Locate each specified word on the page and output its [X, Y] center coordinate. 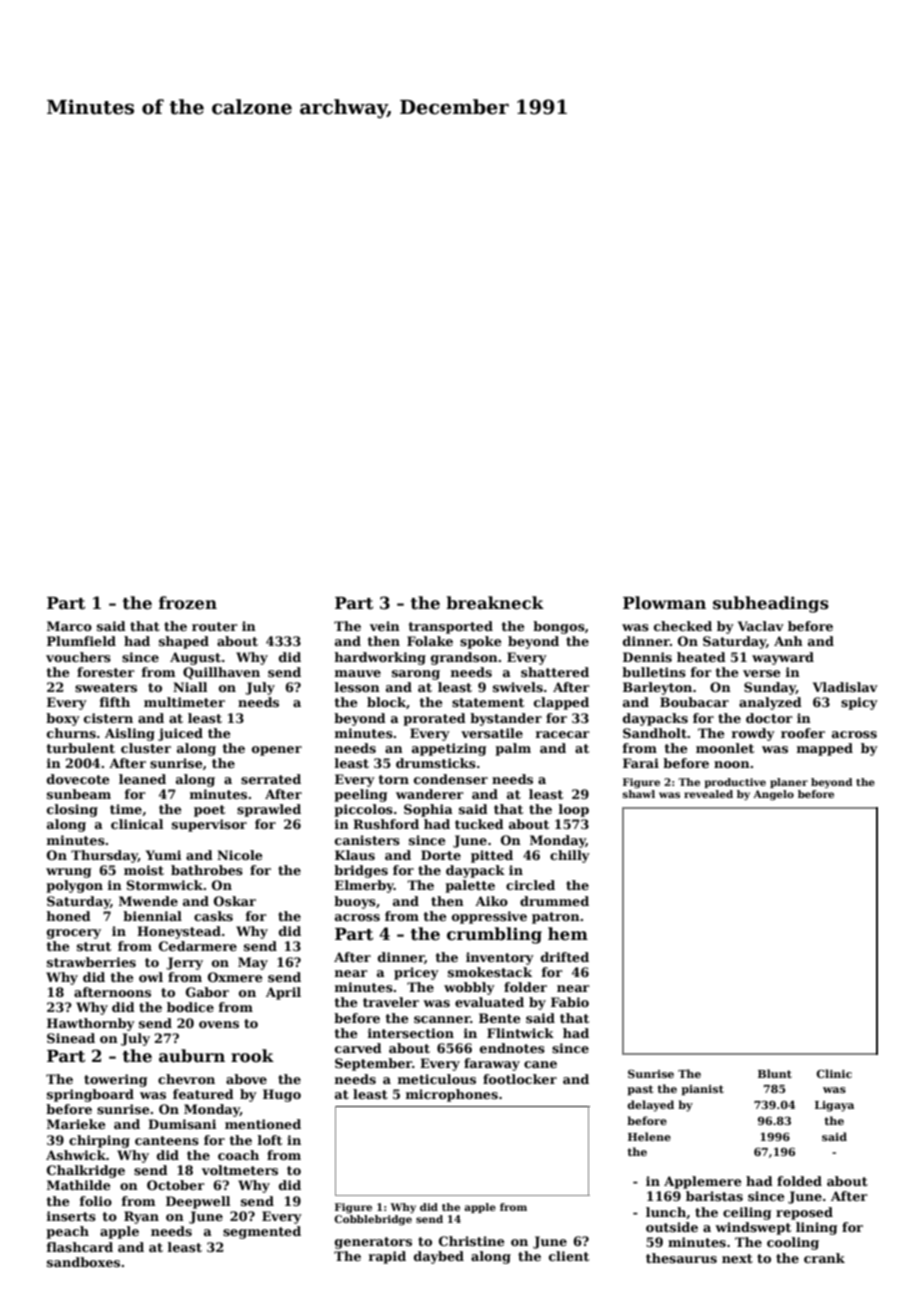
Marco [69, 626]
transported [451, 627]
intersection [411, 1033]
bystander [506, 719]
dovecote [78, 779]
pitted [492, 856]
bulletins [654, 672]
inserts [71, 1216]
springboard [90, 1095]
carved [358, 1048]
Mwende [148, 901]
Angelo [773, 795]
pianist [702, 1090]
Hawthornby [91, 1024]
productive [735, 783]
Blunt [775, 1073]
